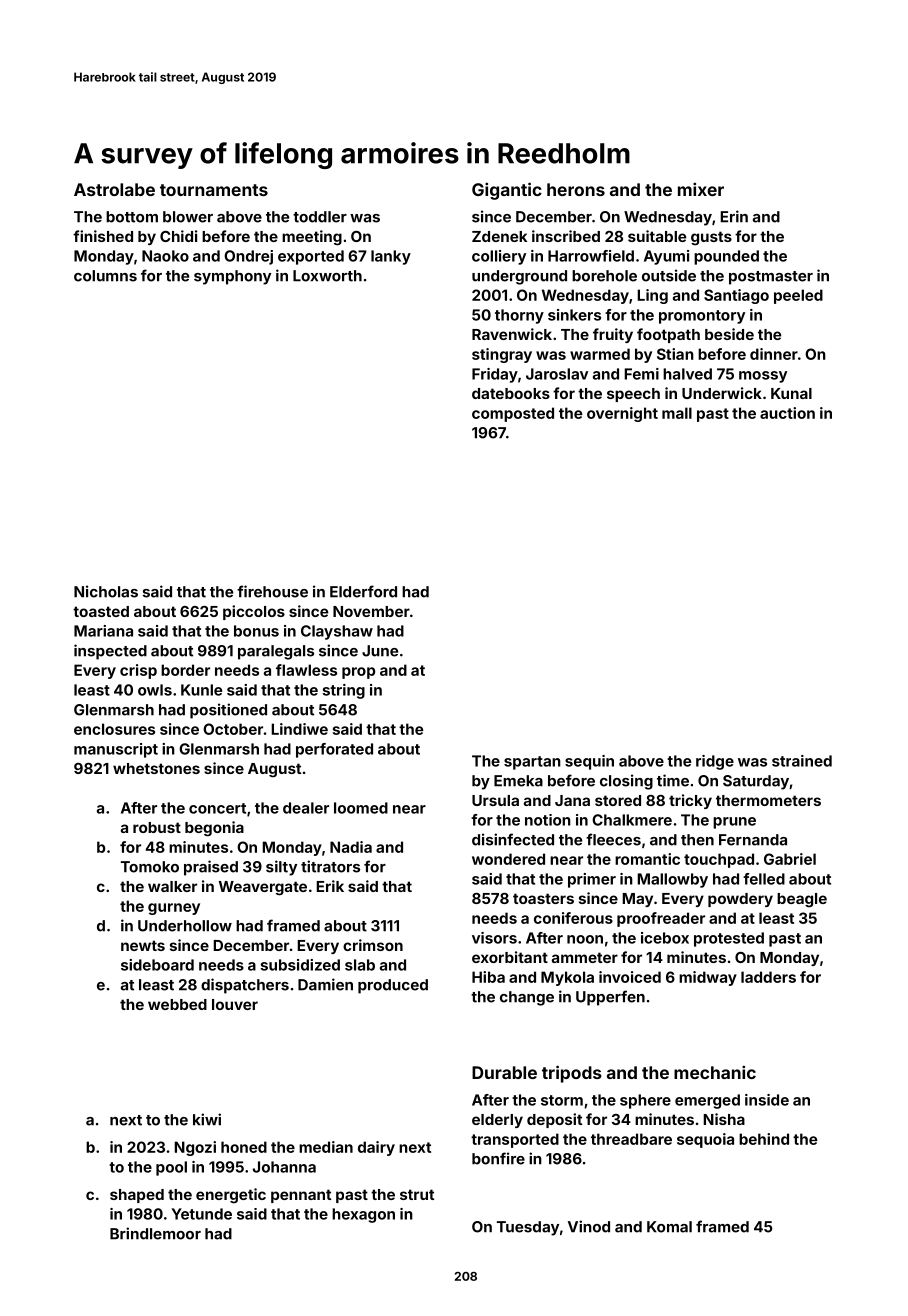 The image size is (908, 1316). What do you see at coordinates (363, 591) in the page?
I see `Elderford` at bounding box center [363, 591].
